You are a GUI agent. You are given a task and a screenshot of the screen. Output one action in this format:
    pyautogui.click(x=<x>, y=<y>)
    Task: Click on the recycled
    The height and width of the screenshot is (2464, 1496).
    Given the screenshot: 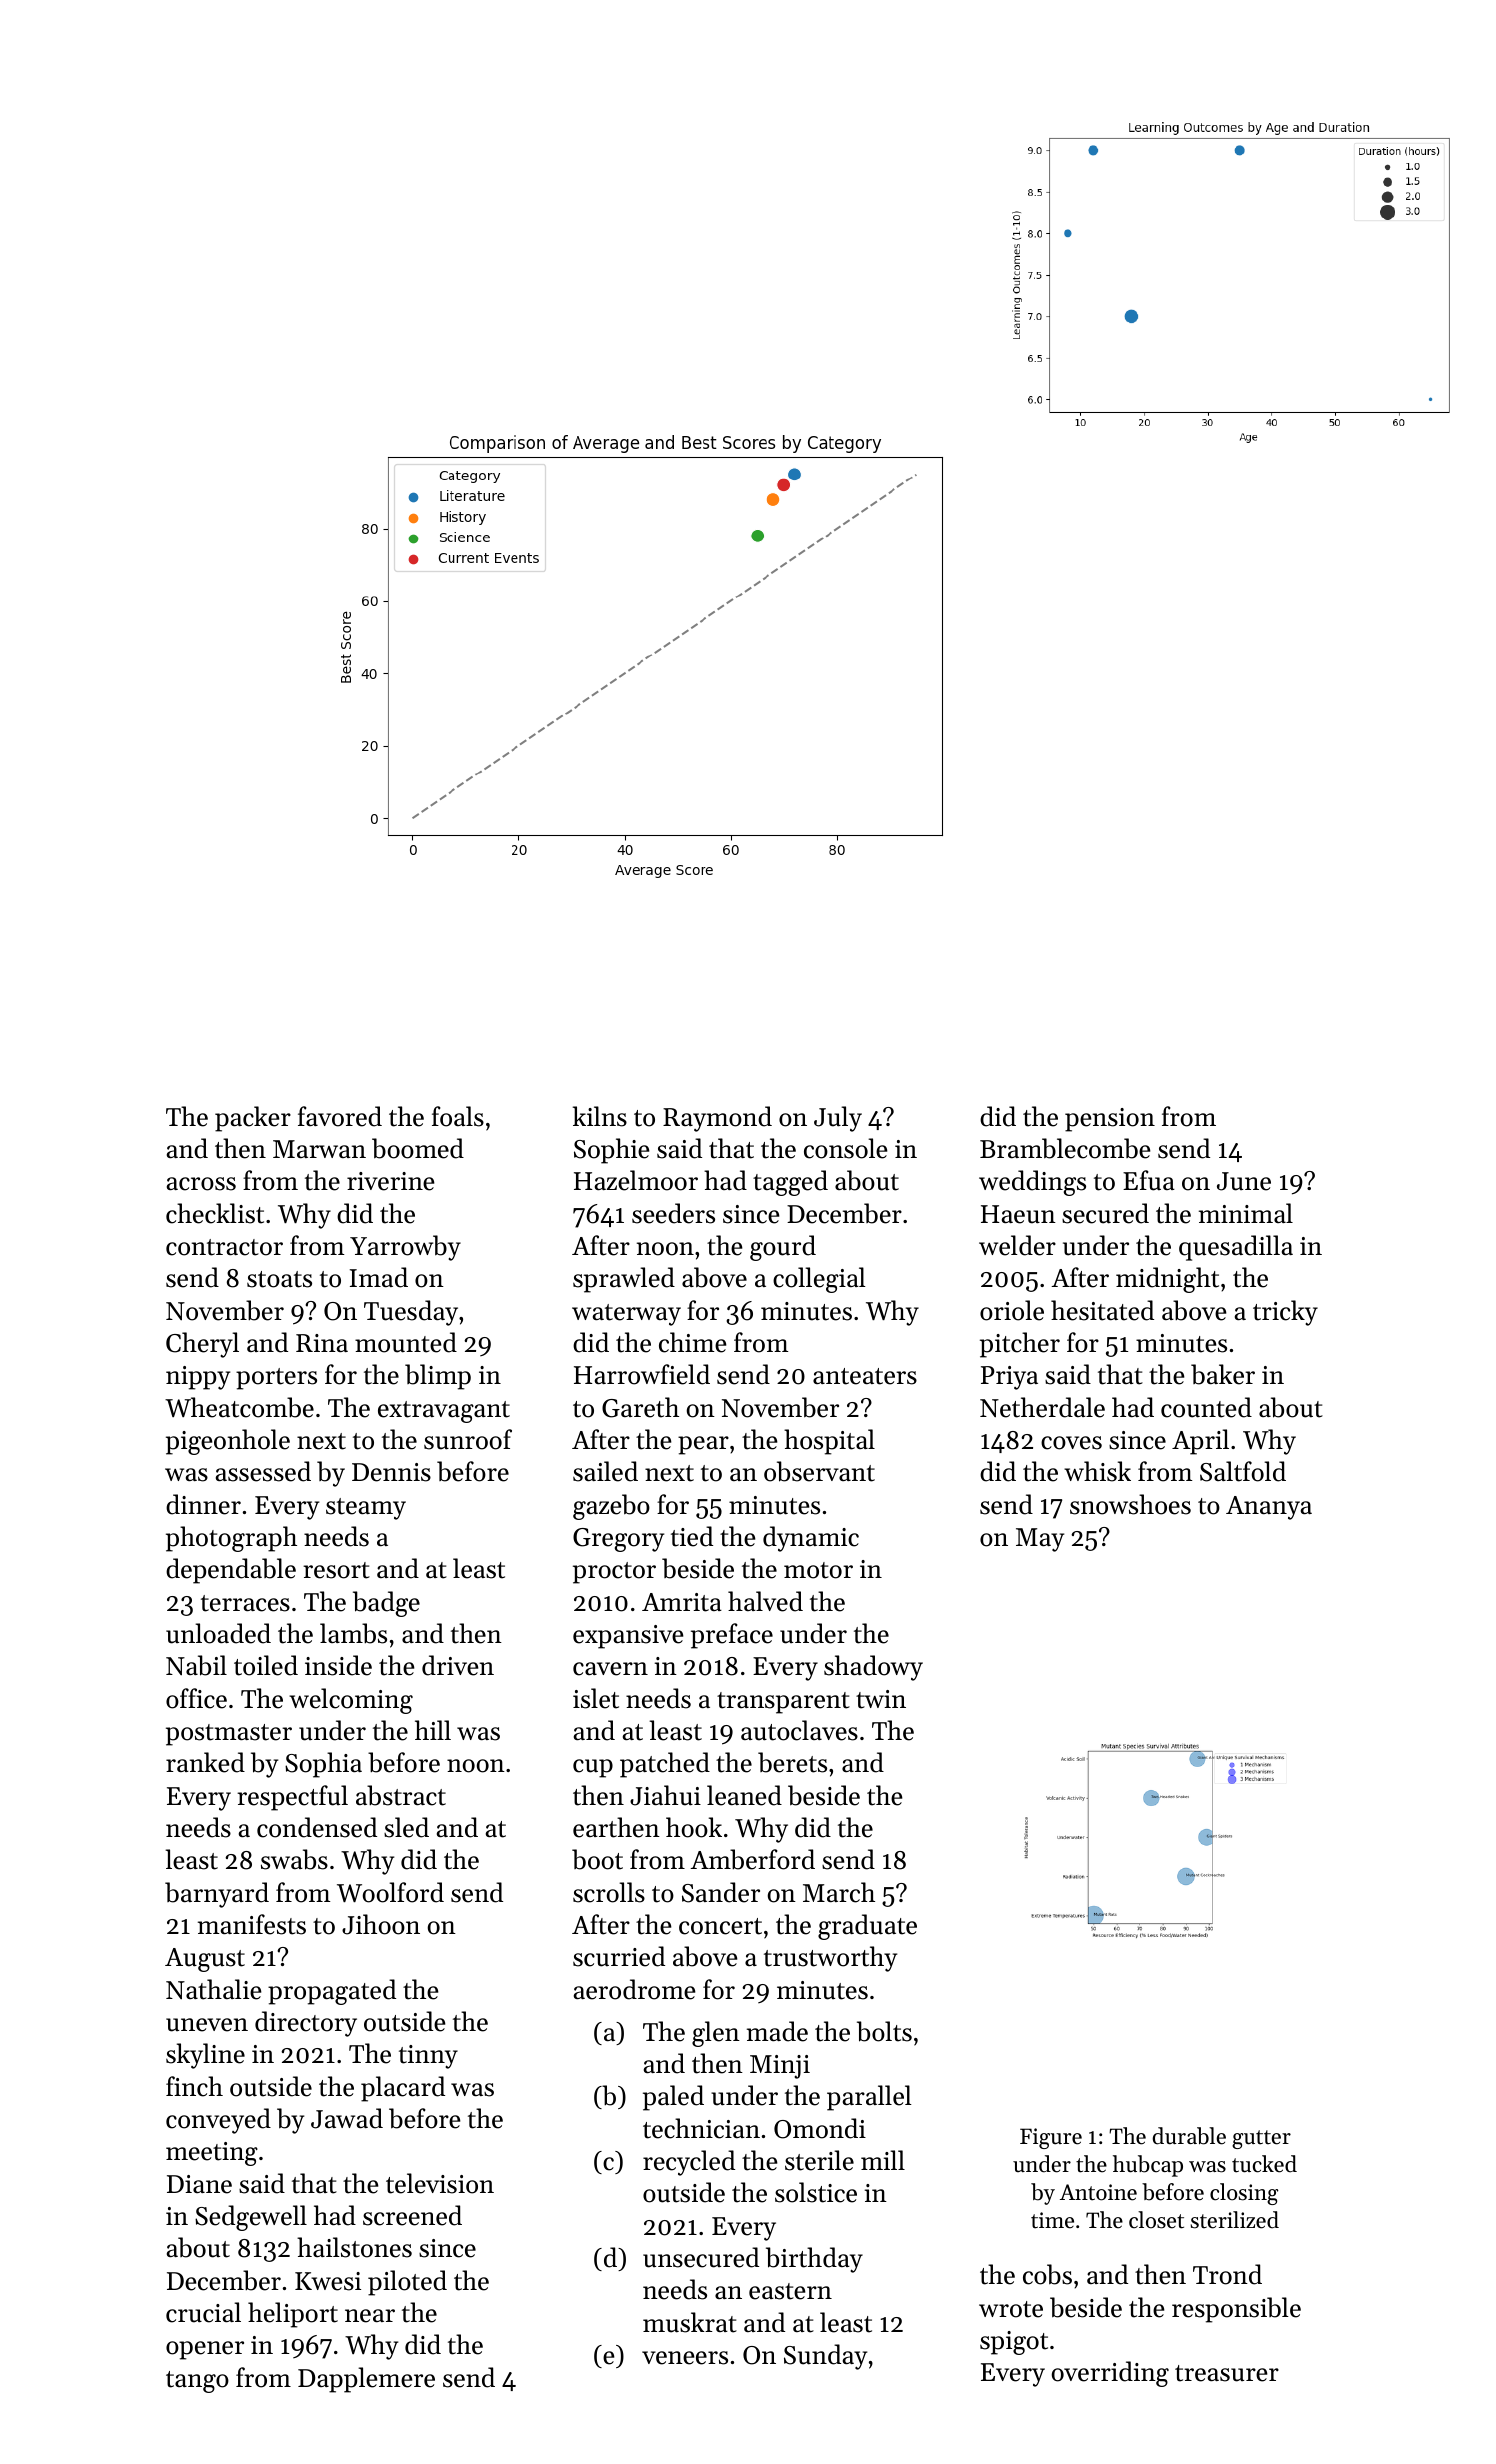 What is the action you would take?
    pyautogui.click(x=689, y=2163)
